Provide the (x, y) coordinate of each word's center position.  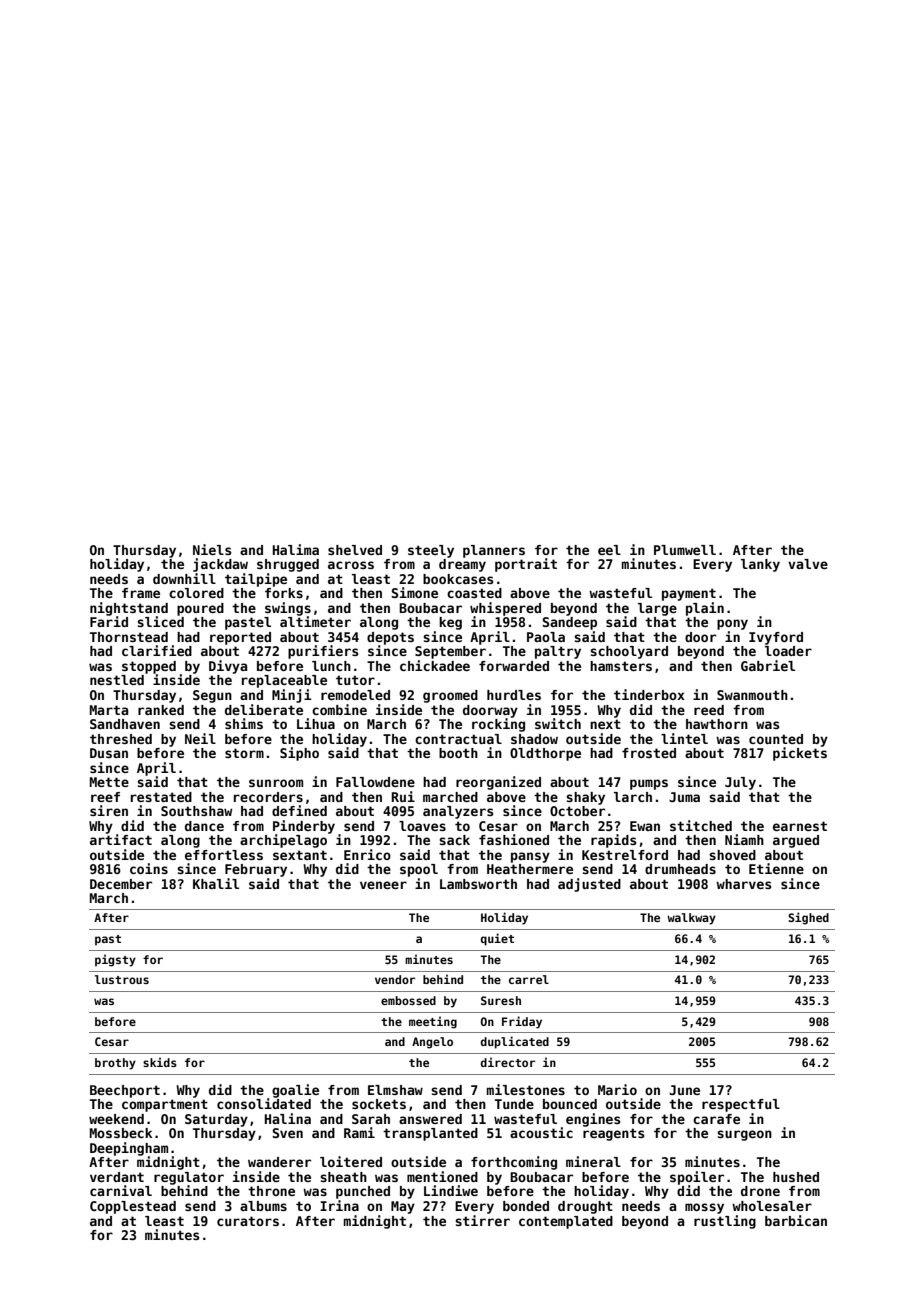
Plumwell (685, 550)
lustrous (122, 979)
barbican (796, 1220)
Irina (339, 1205)
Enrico (367, 854)
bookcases (458, 579)
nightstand (129, 609)
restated (161, 797)
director (508, 1062)
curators (248, 1221)
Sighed (808, 918)
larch (633, 797)
